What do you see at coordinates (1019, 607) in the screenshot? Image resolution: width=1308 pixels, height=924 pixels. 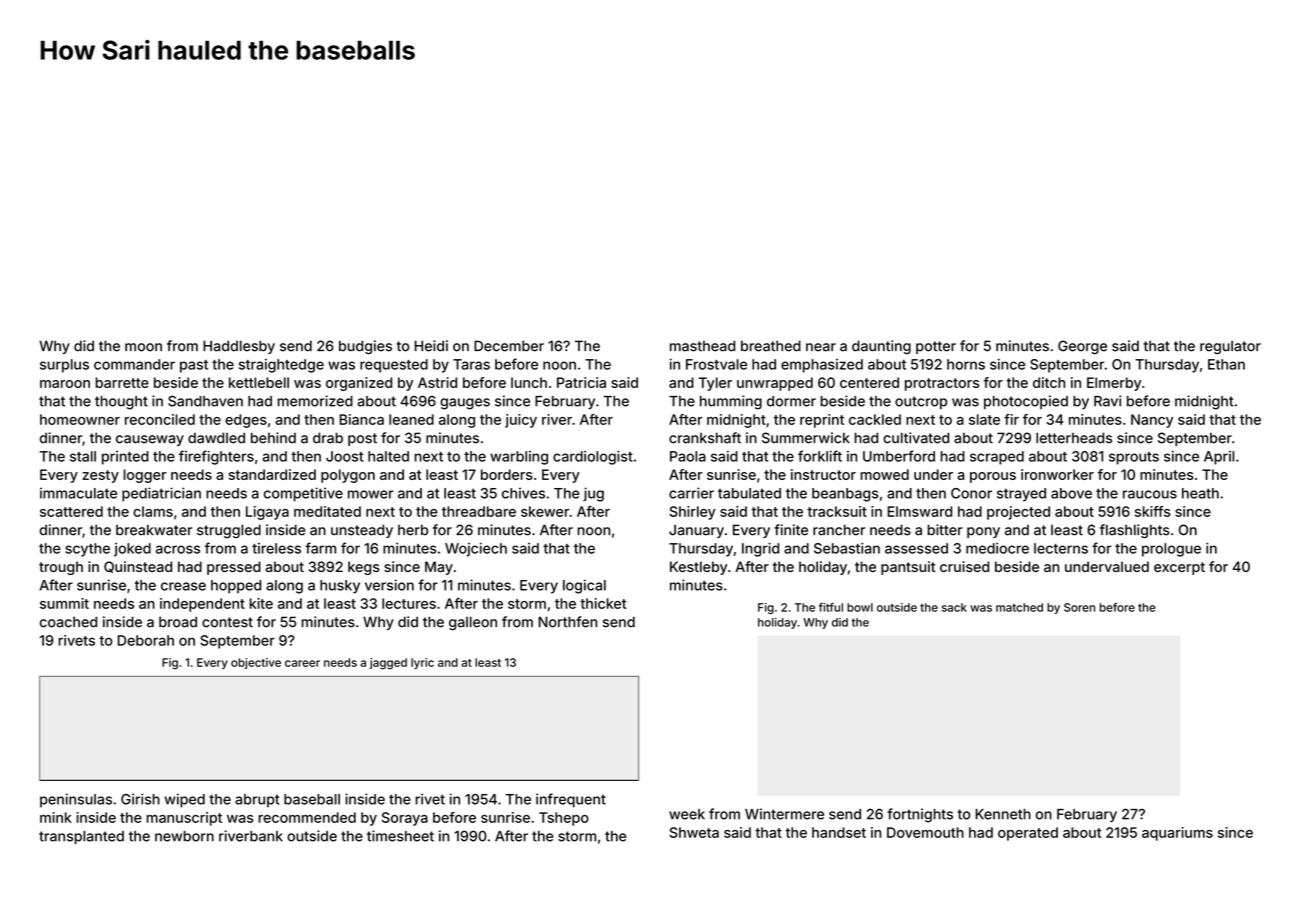 I see `matched` at bounding box center [1019, 607].
